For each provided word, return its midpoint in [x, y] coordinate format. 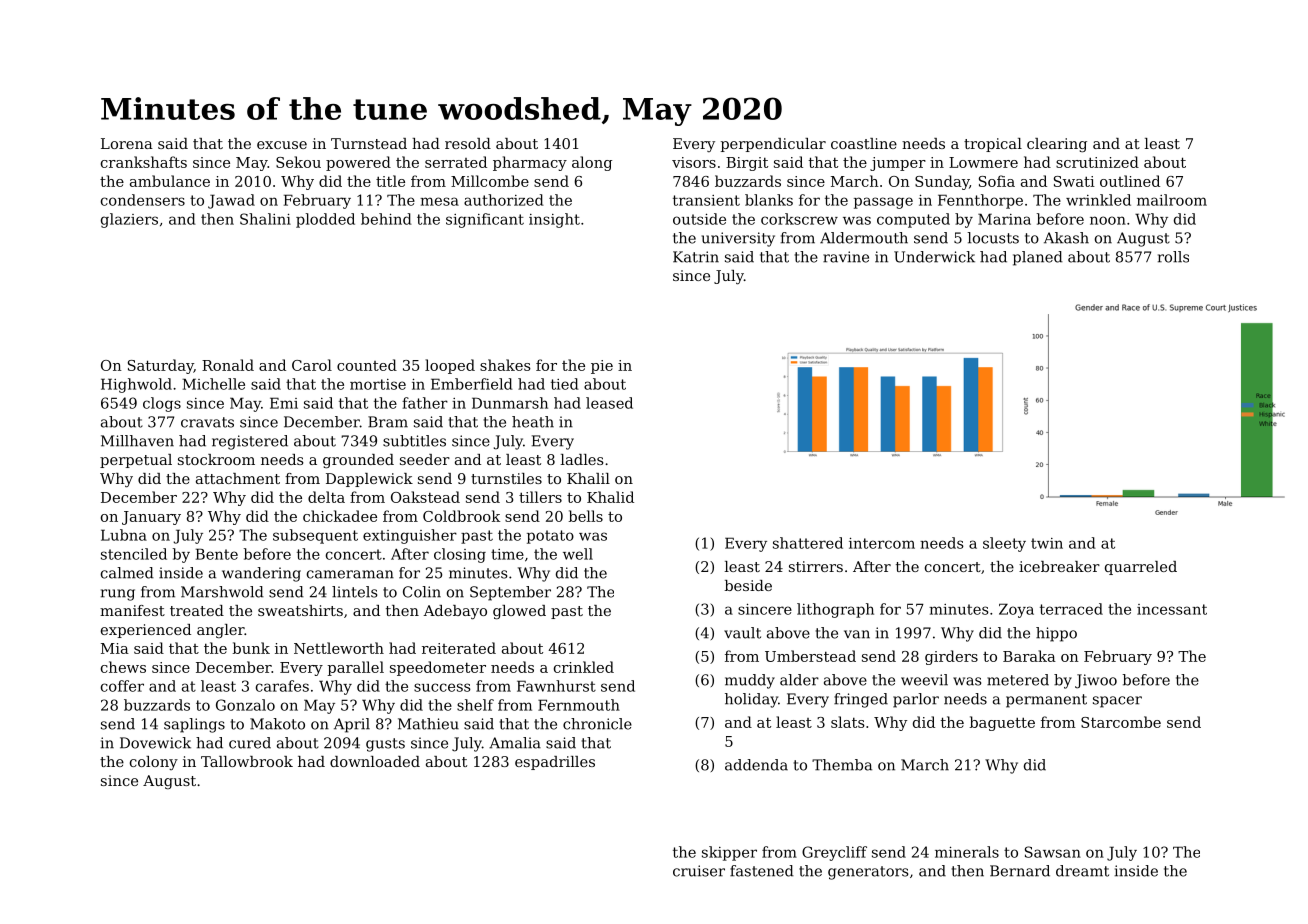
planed [1038, 258]
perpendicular [773, 145]
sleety [1004, 544]
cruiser [699, 871]
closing [460, 555]
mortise [378, 384]
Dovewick [155, 743]
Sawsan [1053, 852]
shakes [505, 365]
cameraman [350, 574]
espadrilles [555, 763]
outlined [1130, 181]
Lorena [127, 143]
